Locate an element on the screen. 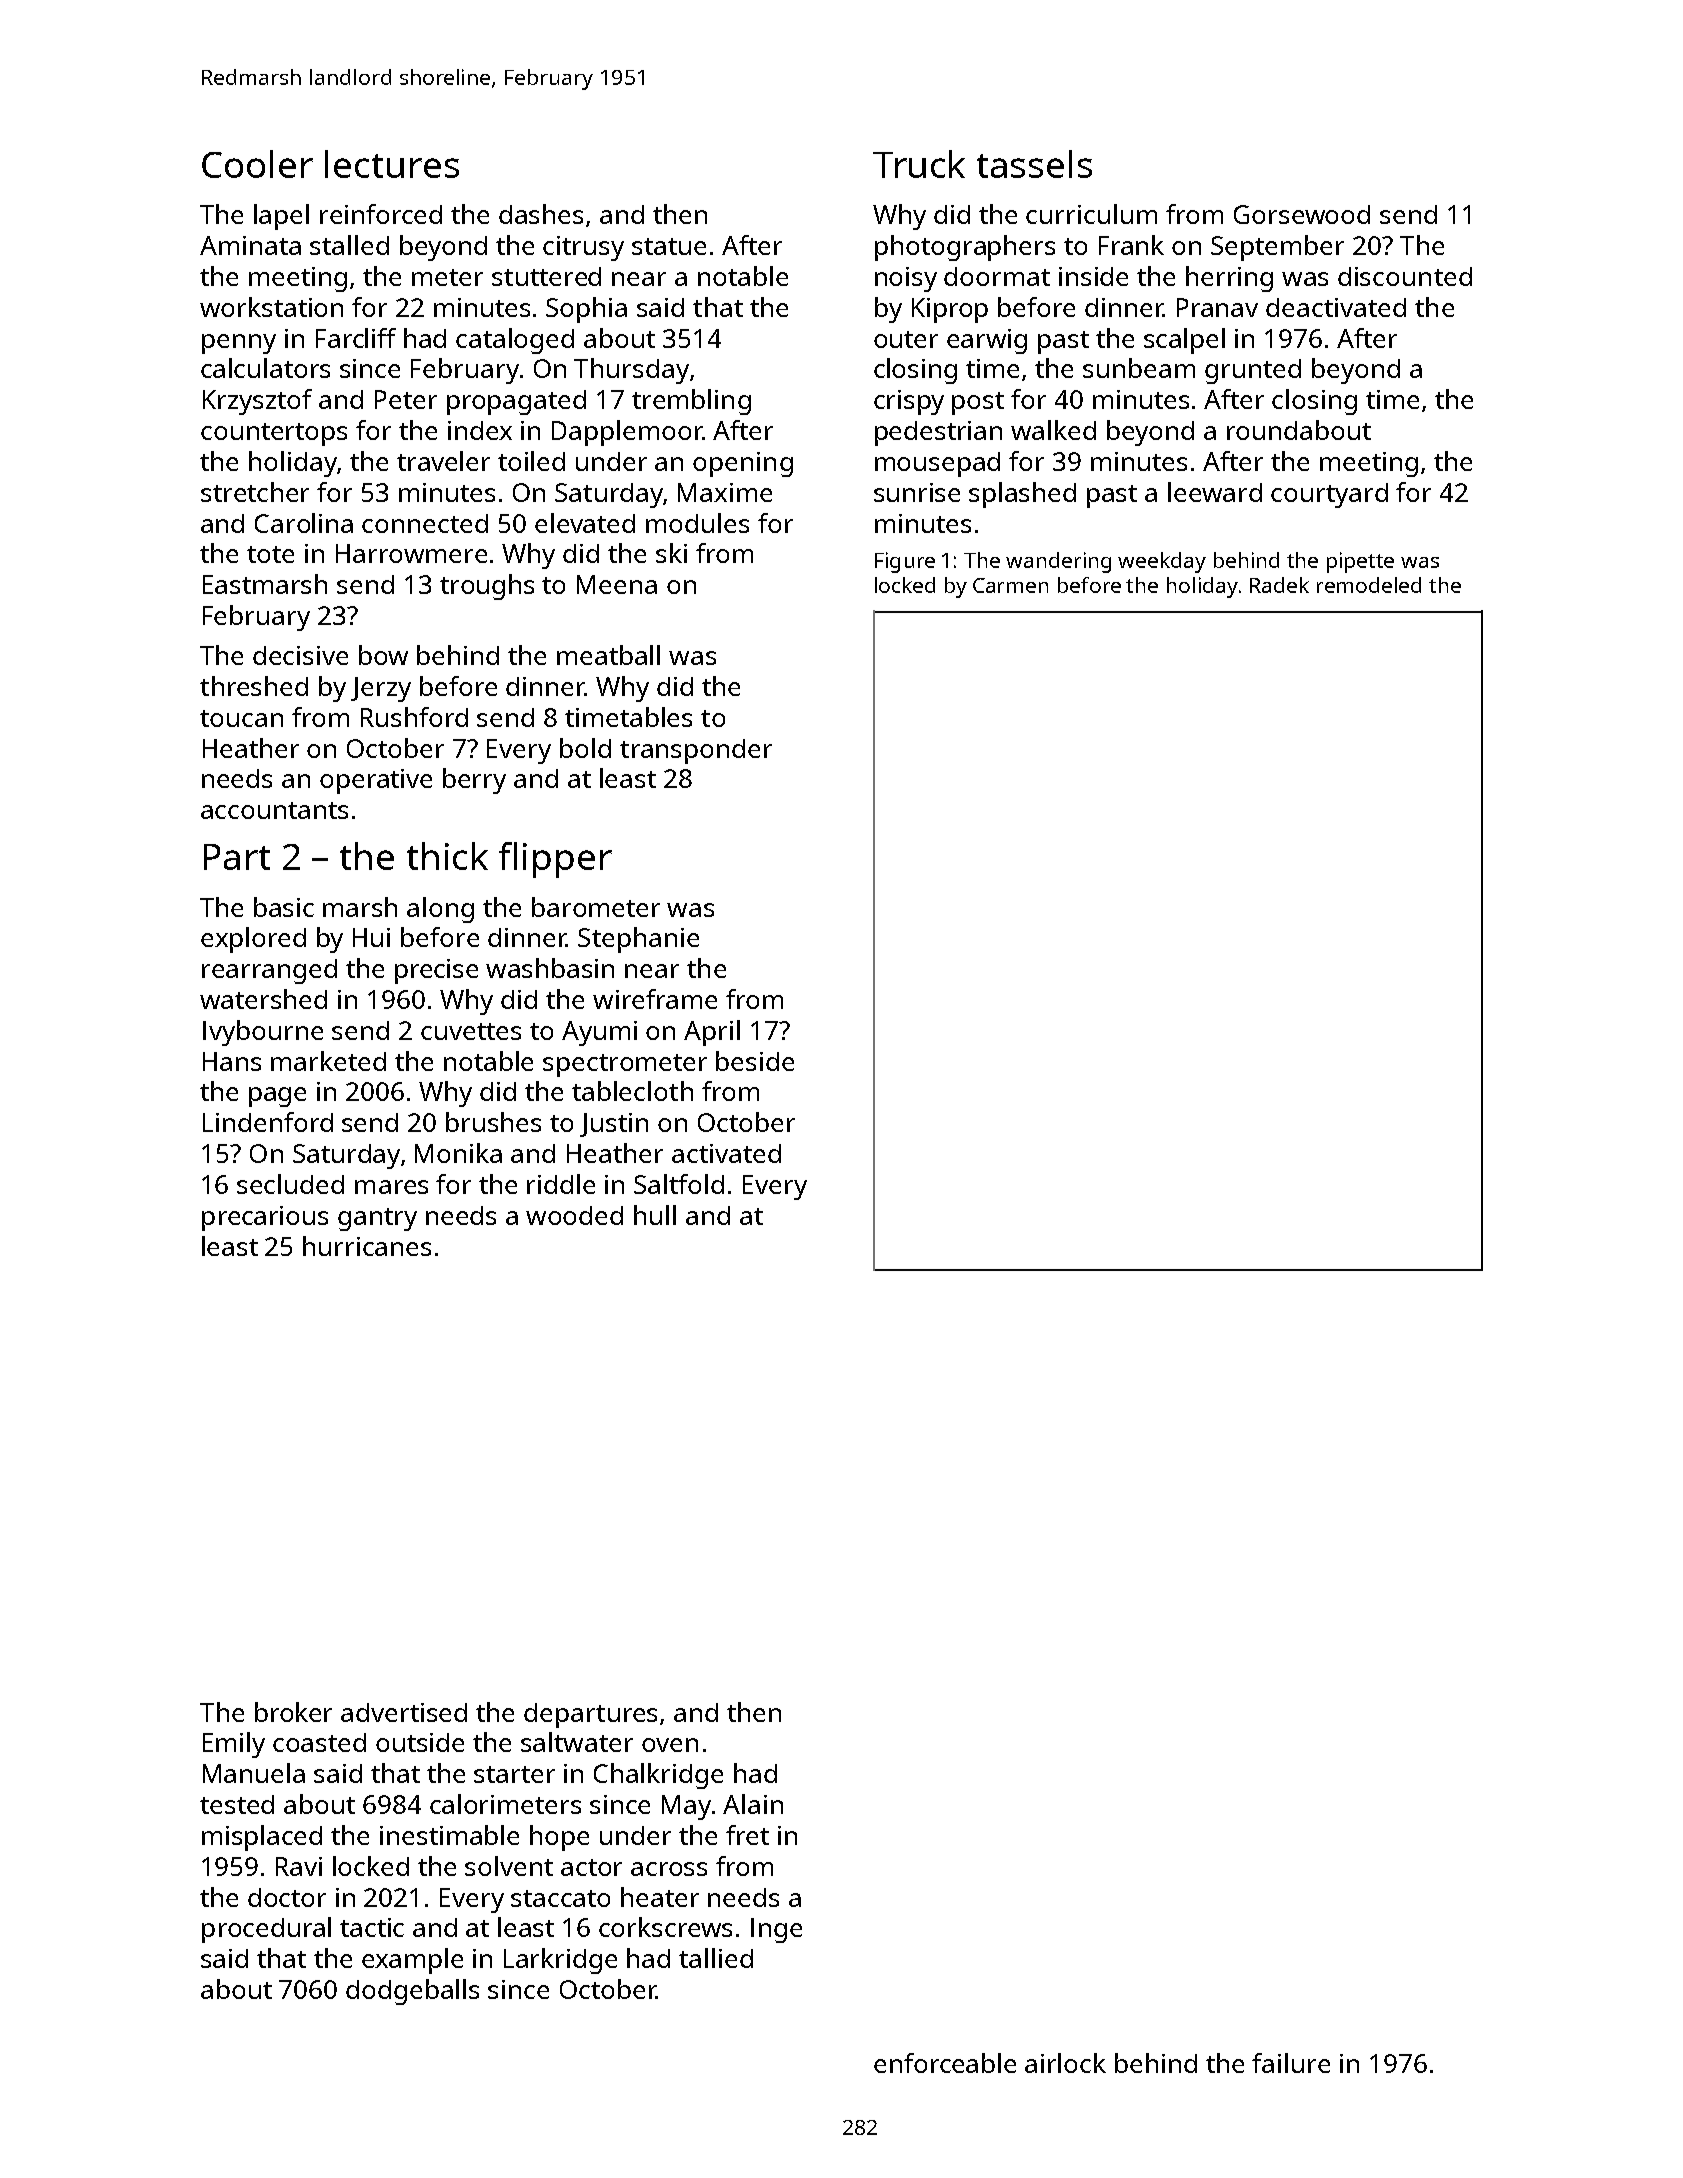  advertised is located at coordinates (404, 1712).
